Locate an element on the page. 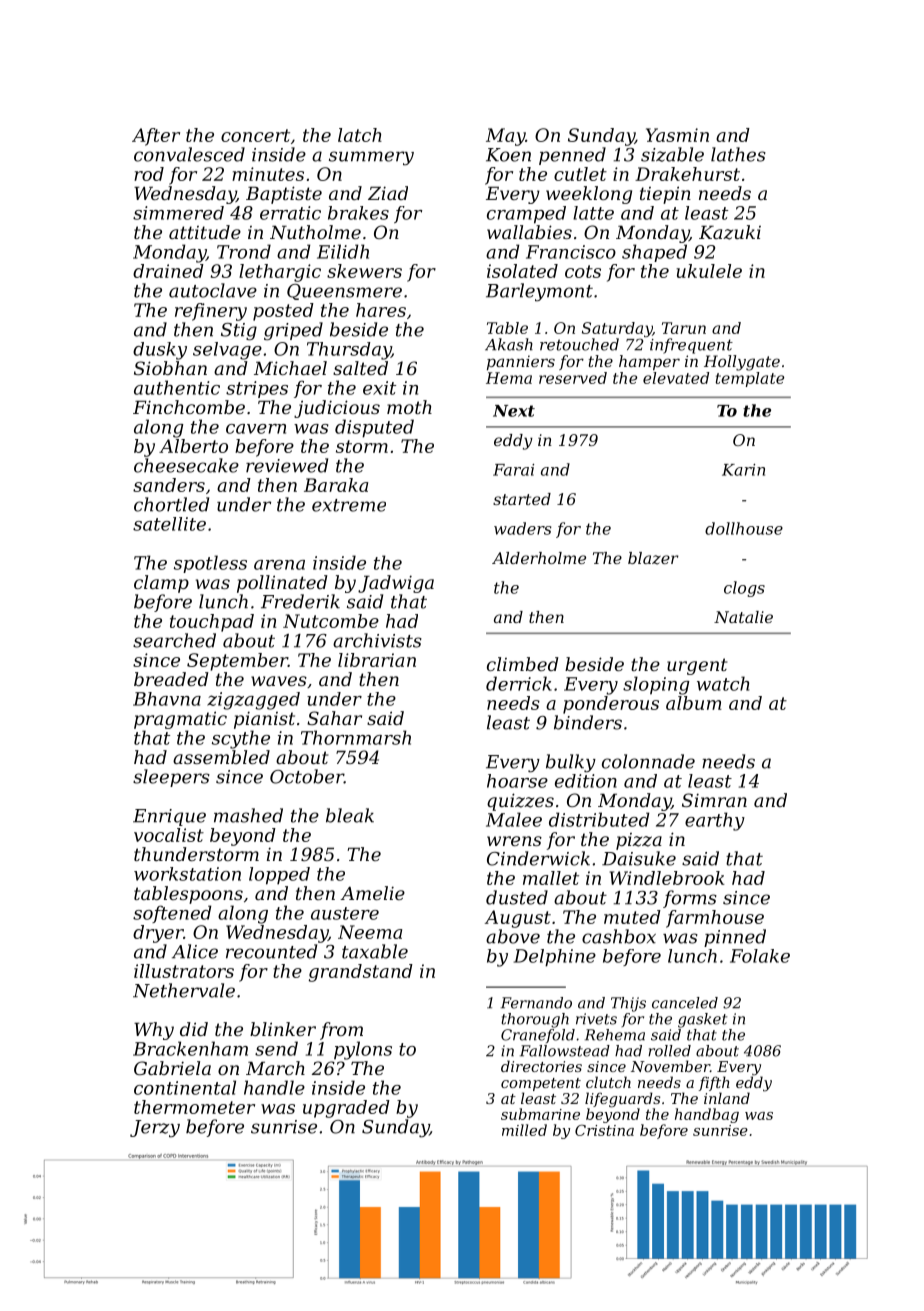  Yasmin is located at coordinates (677, 135).
